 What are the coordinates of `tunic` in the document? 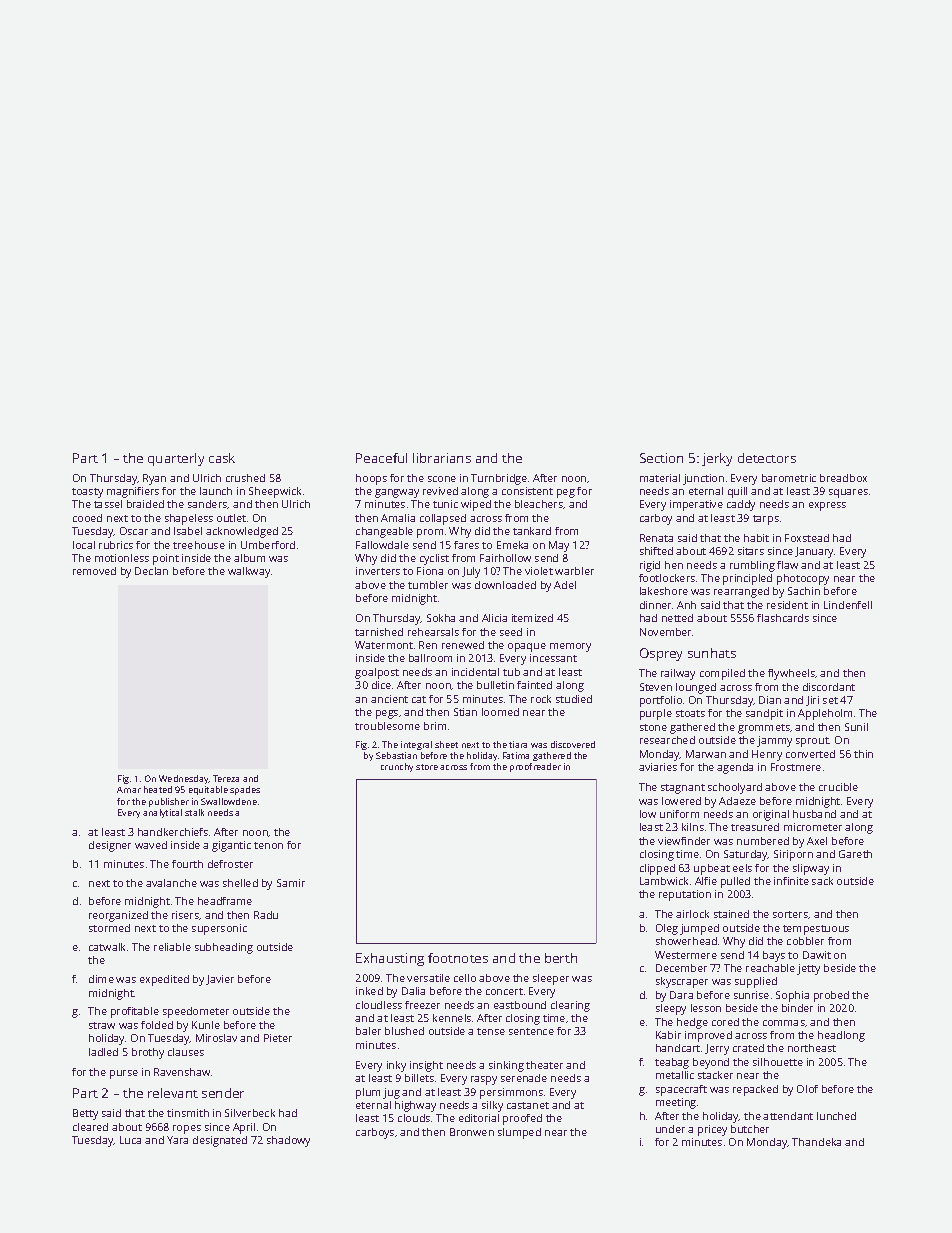 It's located at (445, 504).
